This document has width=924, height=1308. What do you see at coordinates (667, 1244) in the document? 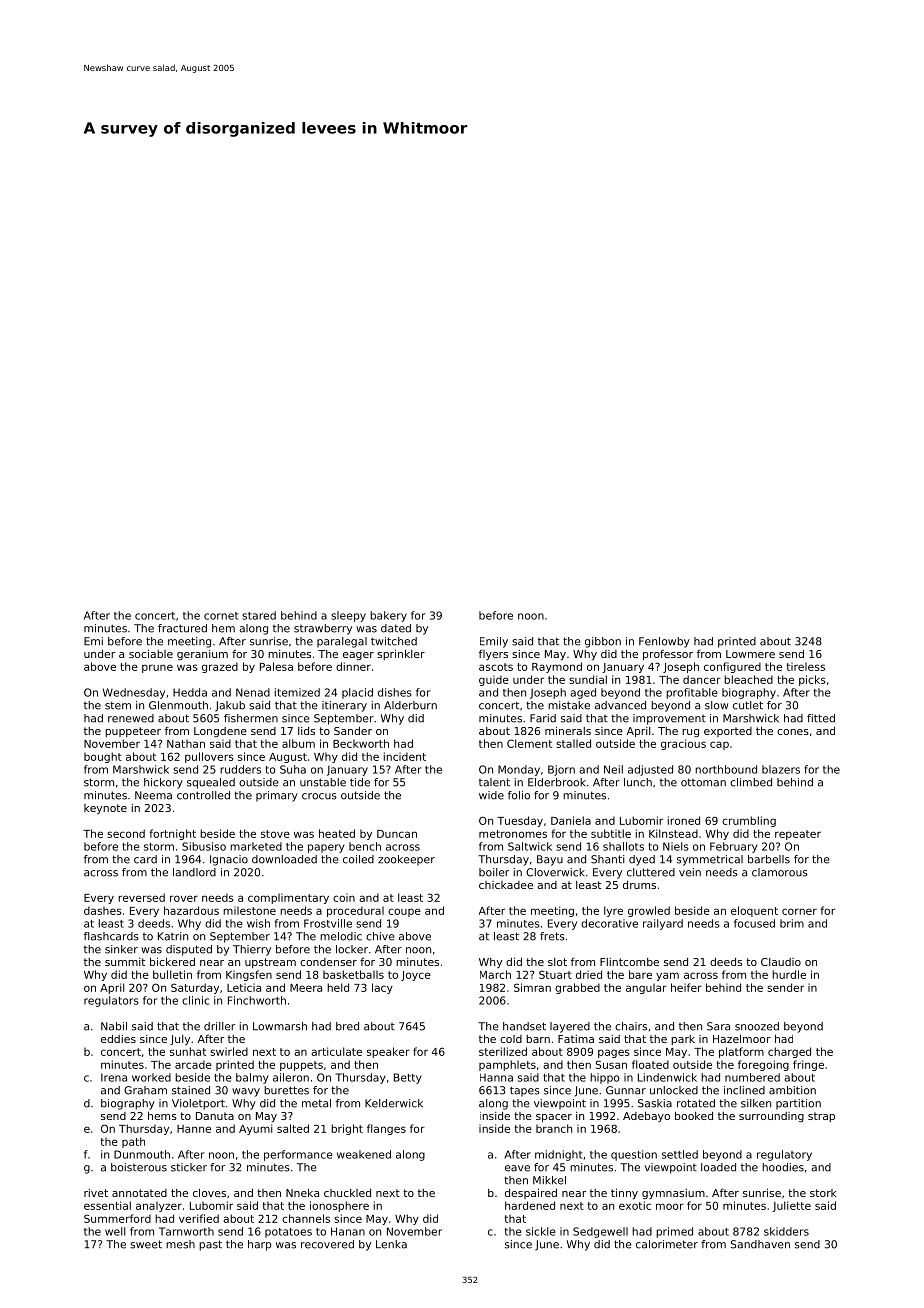
I see `calorimeter` at bounding box center [667, 1244].
